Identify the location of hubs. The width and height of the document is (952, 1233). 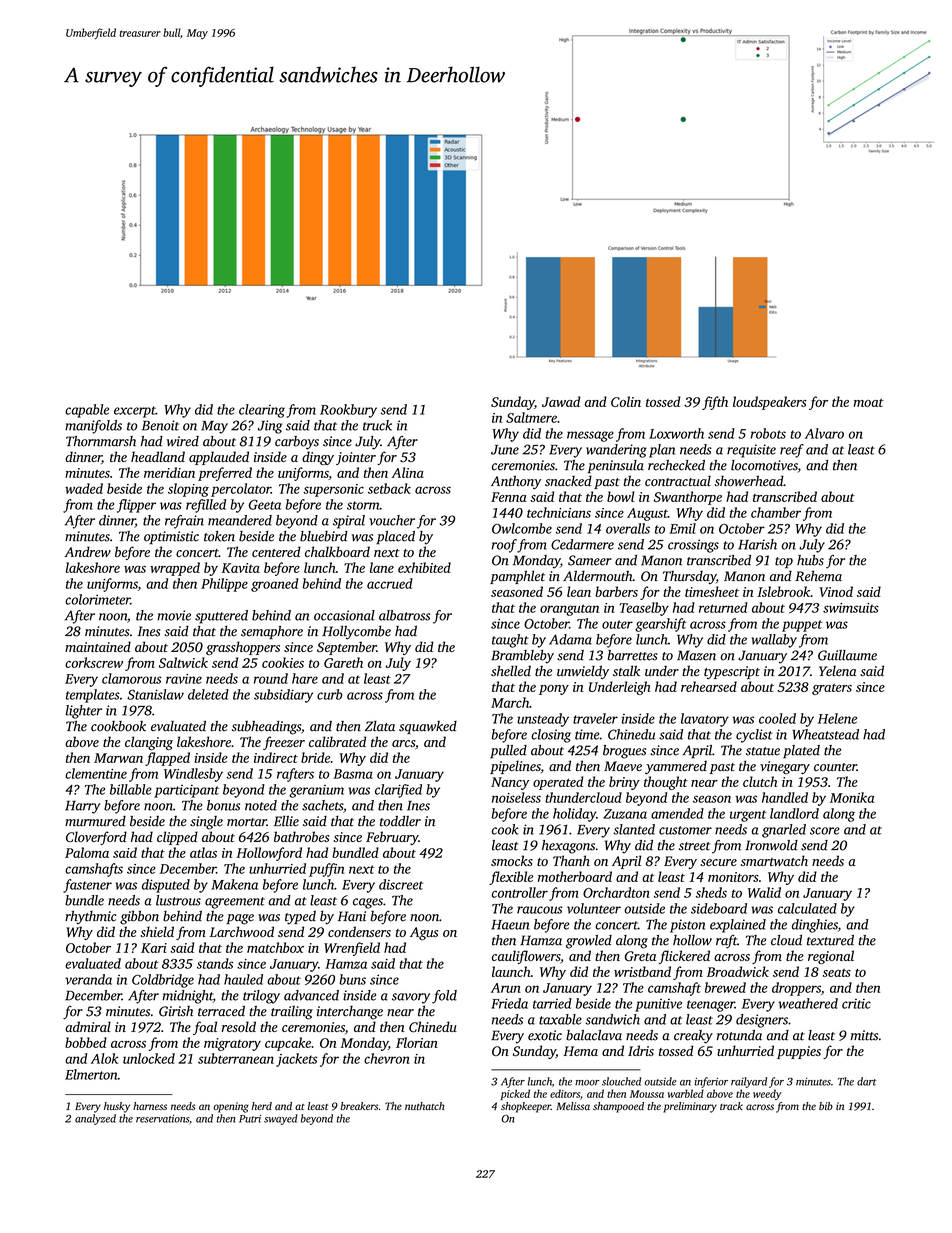
(810, 560).
